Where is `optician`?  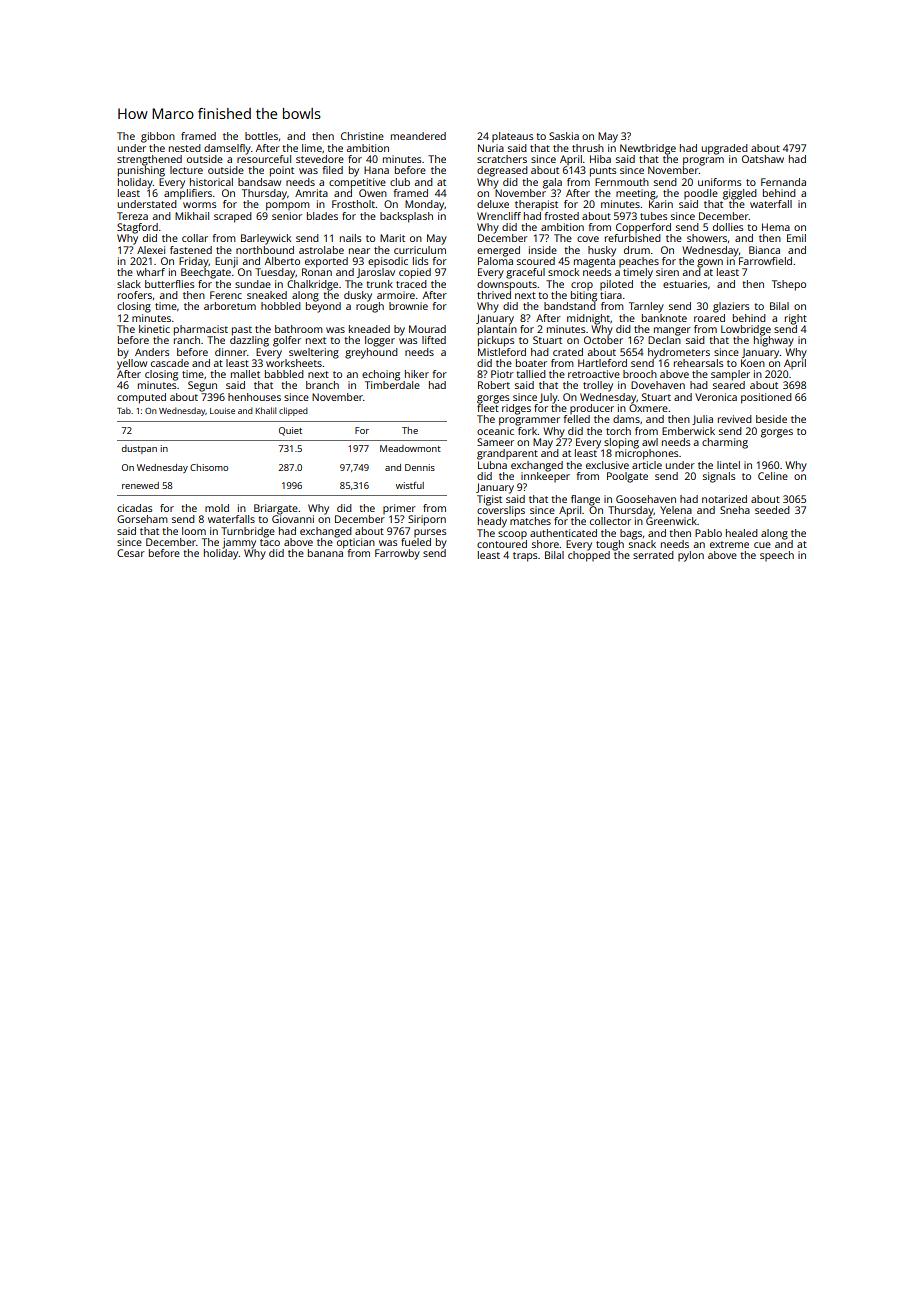
optician is located at coordinates (356, 543).
